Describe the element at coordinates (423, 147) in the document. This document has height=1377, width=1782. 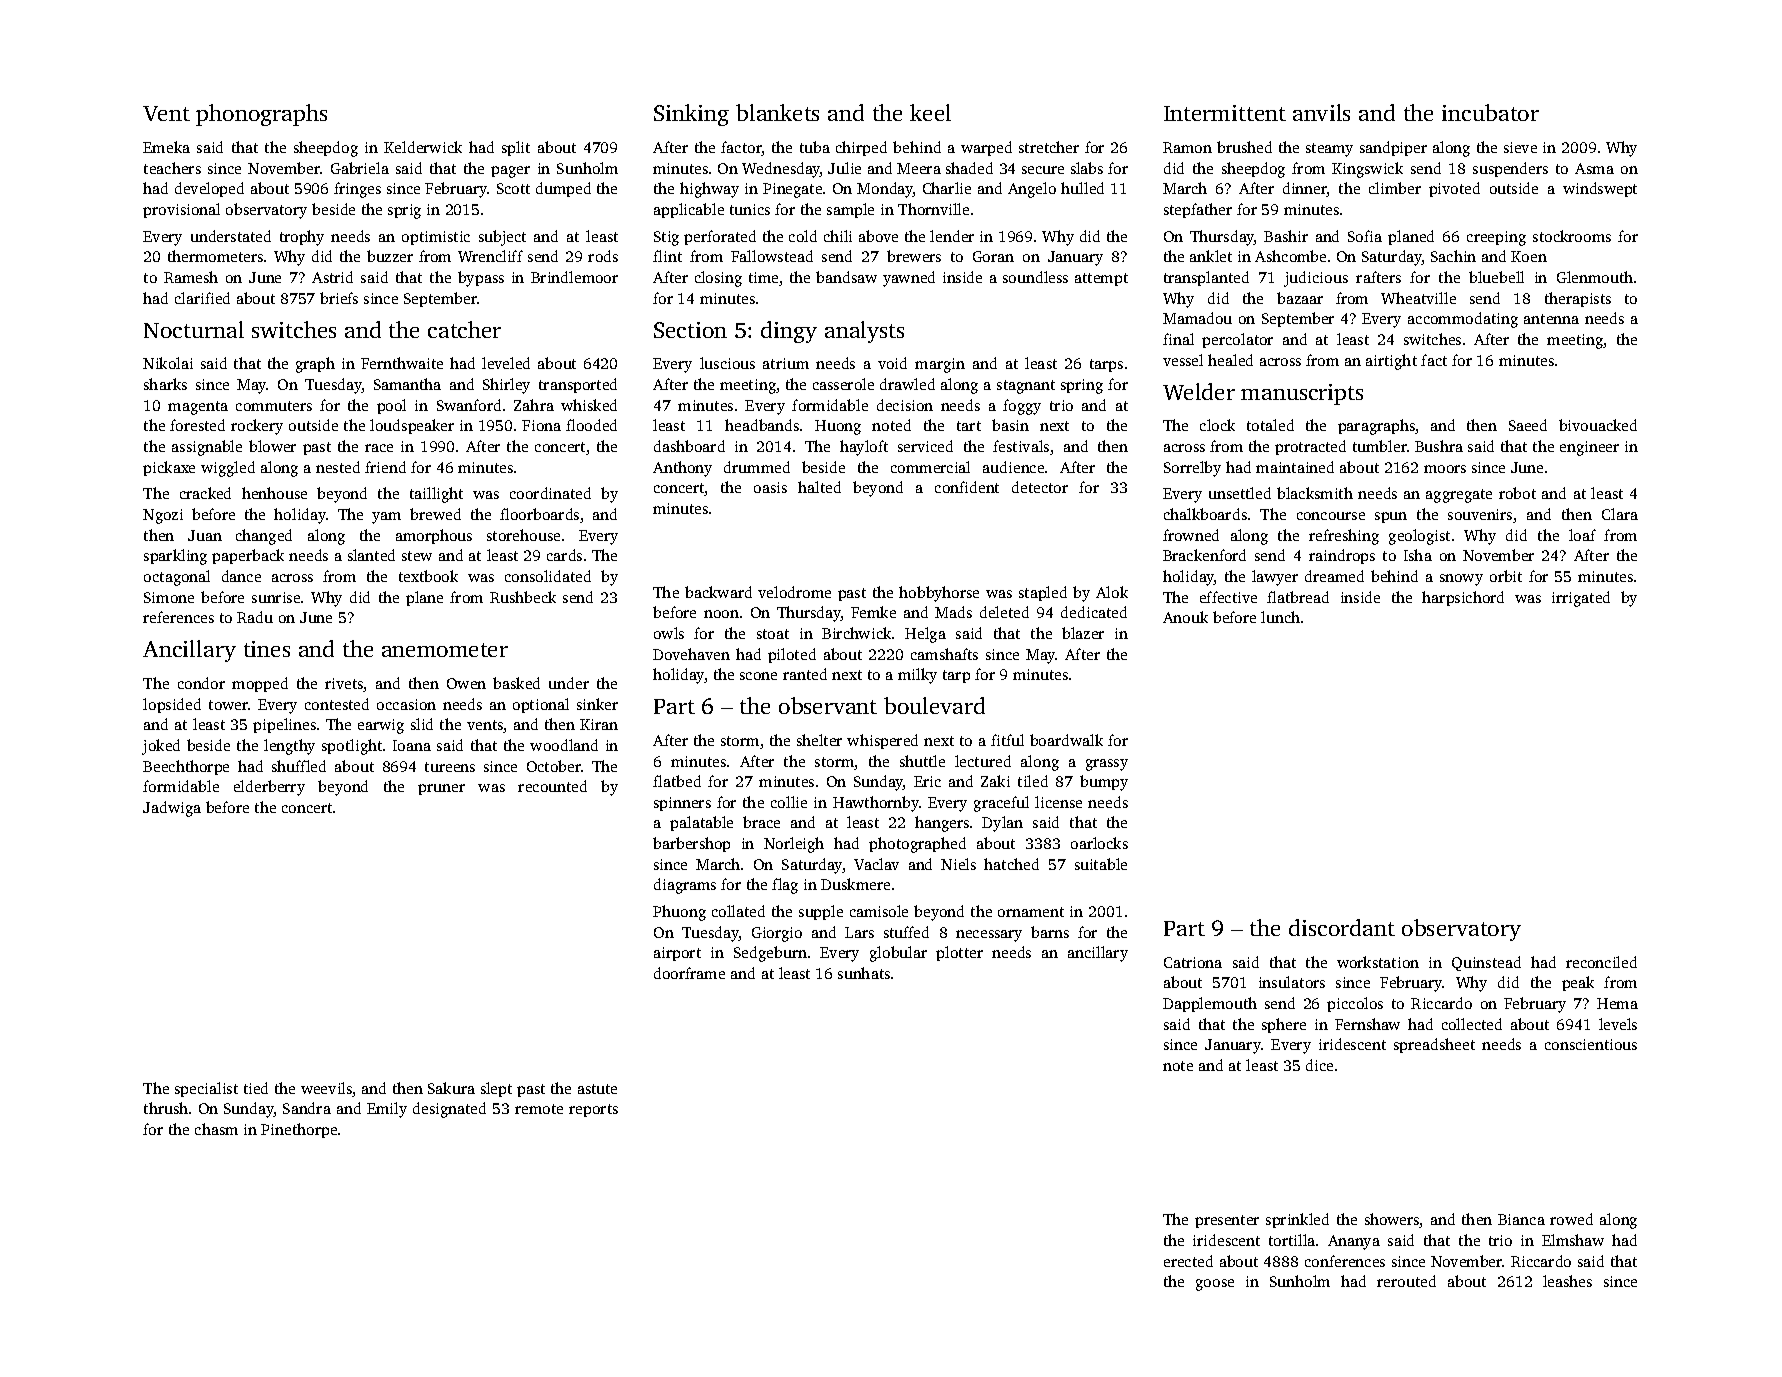
I see `Kelderwick` at that location.
